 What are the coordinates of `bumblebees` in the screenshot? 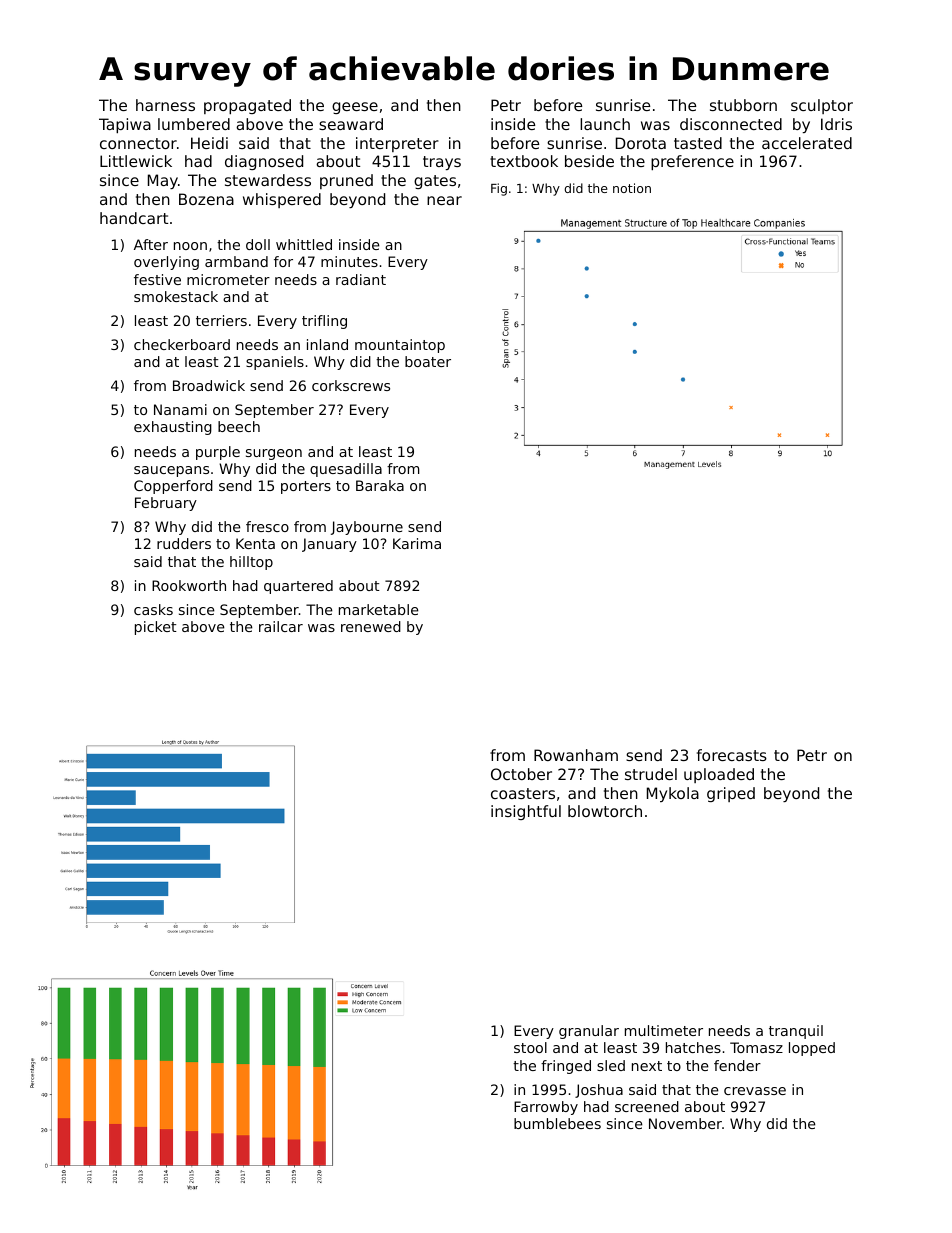 It's located at (557, 1123).
